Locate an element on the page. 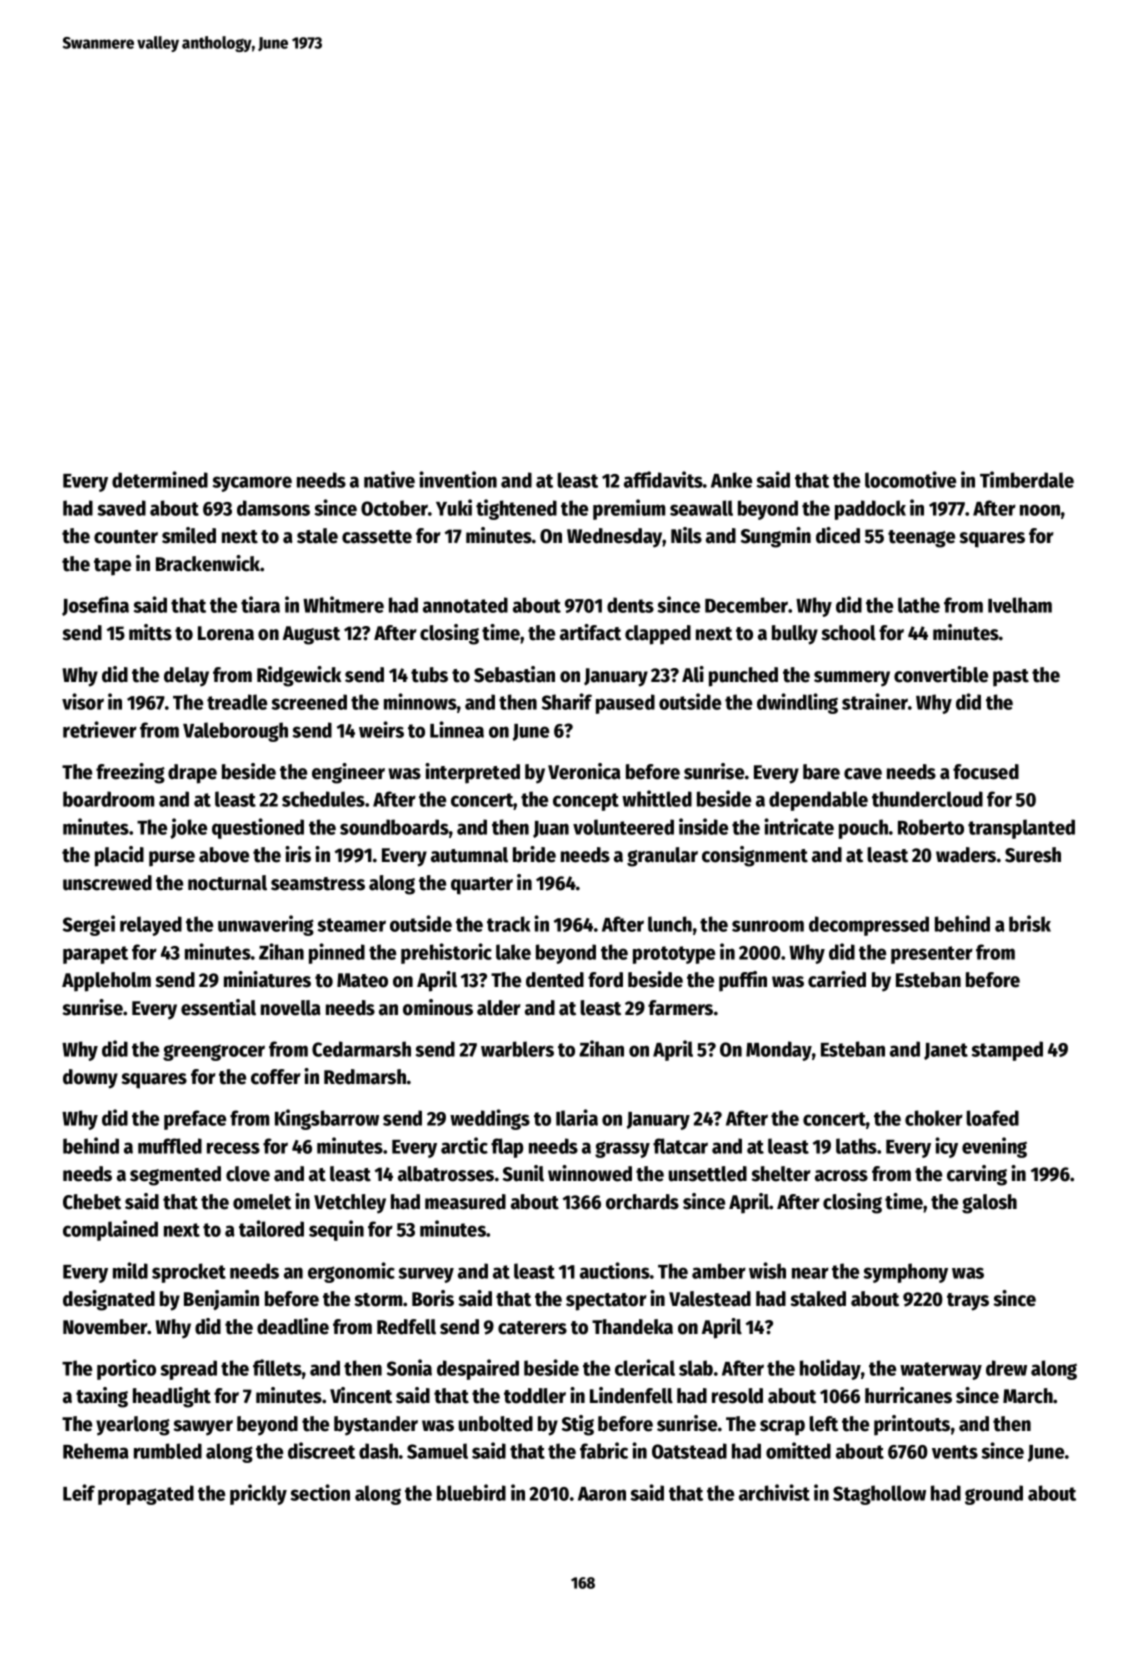 This image has width=1142, height=1653. locomotive is located at coordinates (910, 479).
